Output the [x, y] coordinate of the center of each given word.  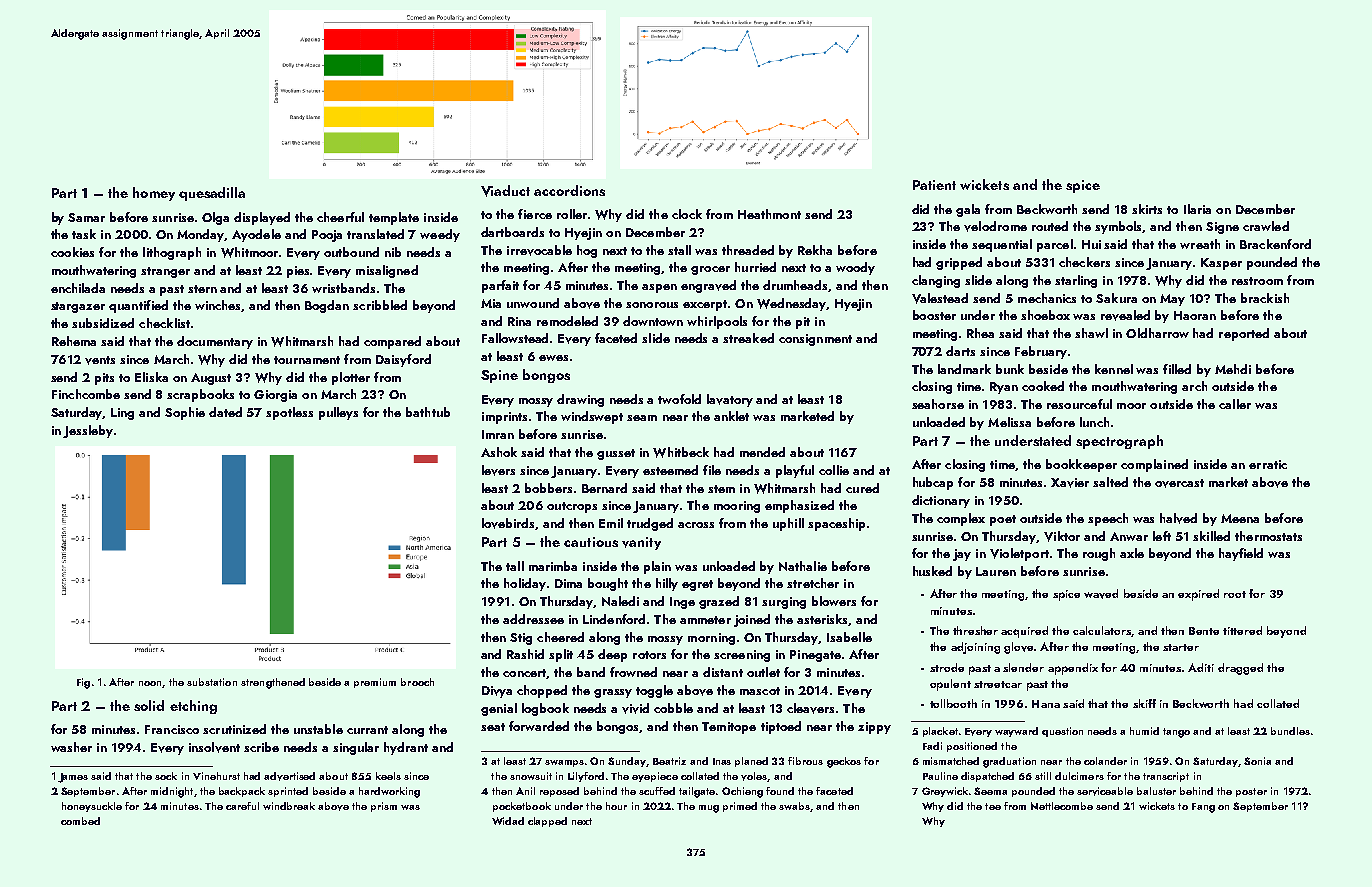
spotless [289, 413]
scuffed [657, 791]
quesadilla [212, 194]
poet [1003, 520]
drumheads [796, 286]
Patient [934, 185]
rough [1099, 554]
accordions [569, 190]
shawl [1091, 333]
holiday [525, 584]
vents [100, 360]
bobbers [548, 488]
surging [784, 603]
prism [384, 807]
